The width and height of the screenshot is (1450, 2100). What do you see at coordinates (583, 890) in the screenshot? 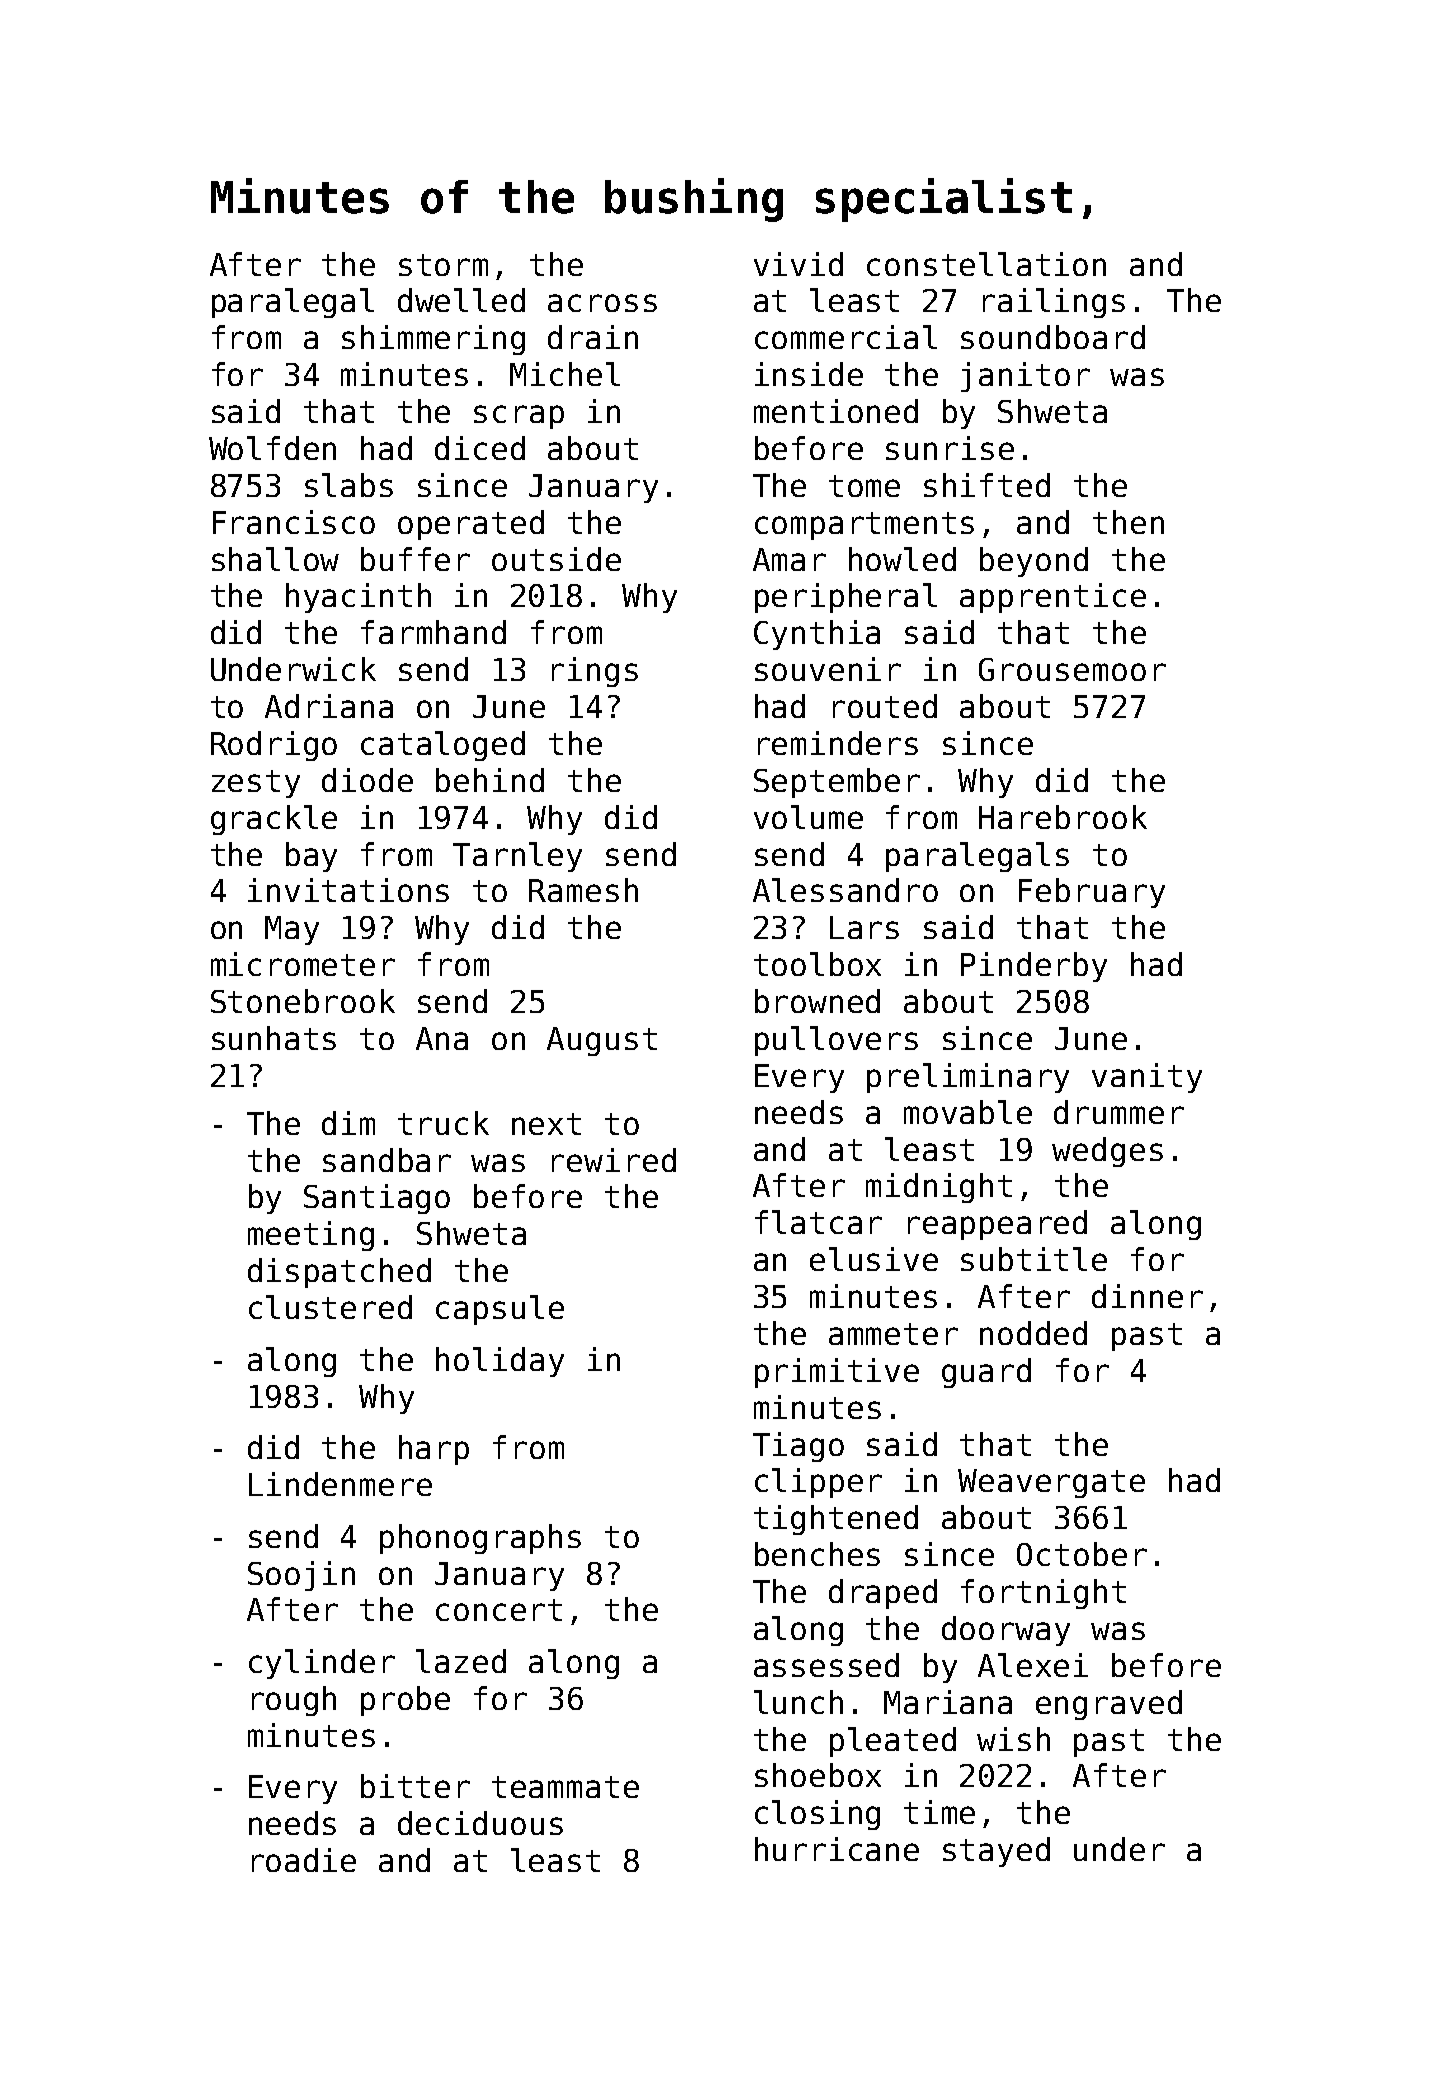
I see `Ramesh` at bounding box center [583, 890].
